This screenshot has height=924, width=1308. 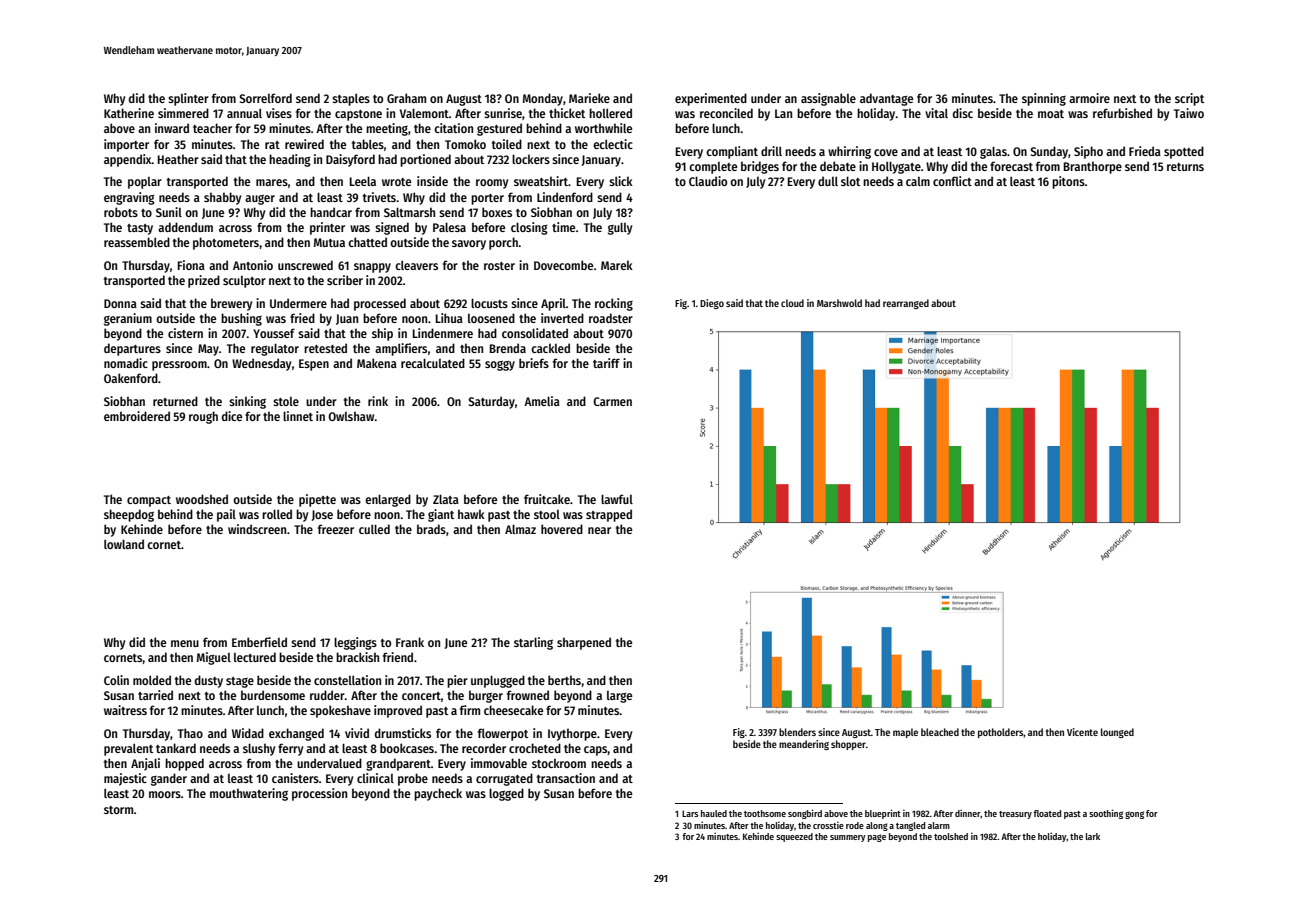 What do you see at coordinates (617, 499) in the screenshot?
I see `lawful` at bounding box center [617, 499].
